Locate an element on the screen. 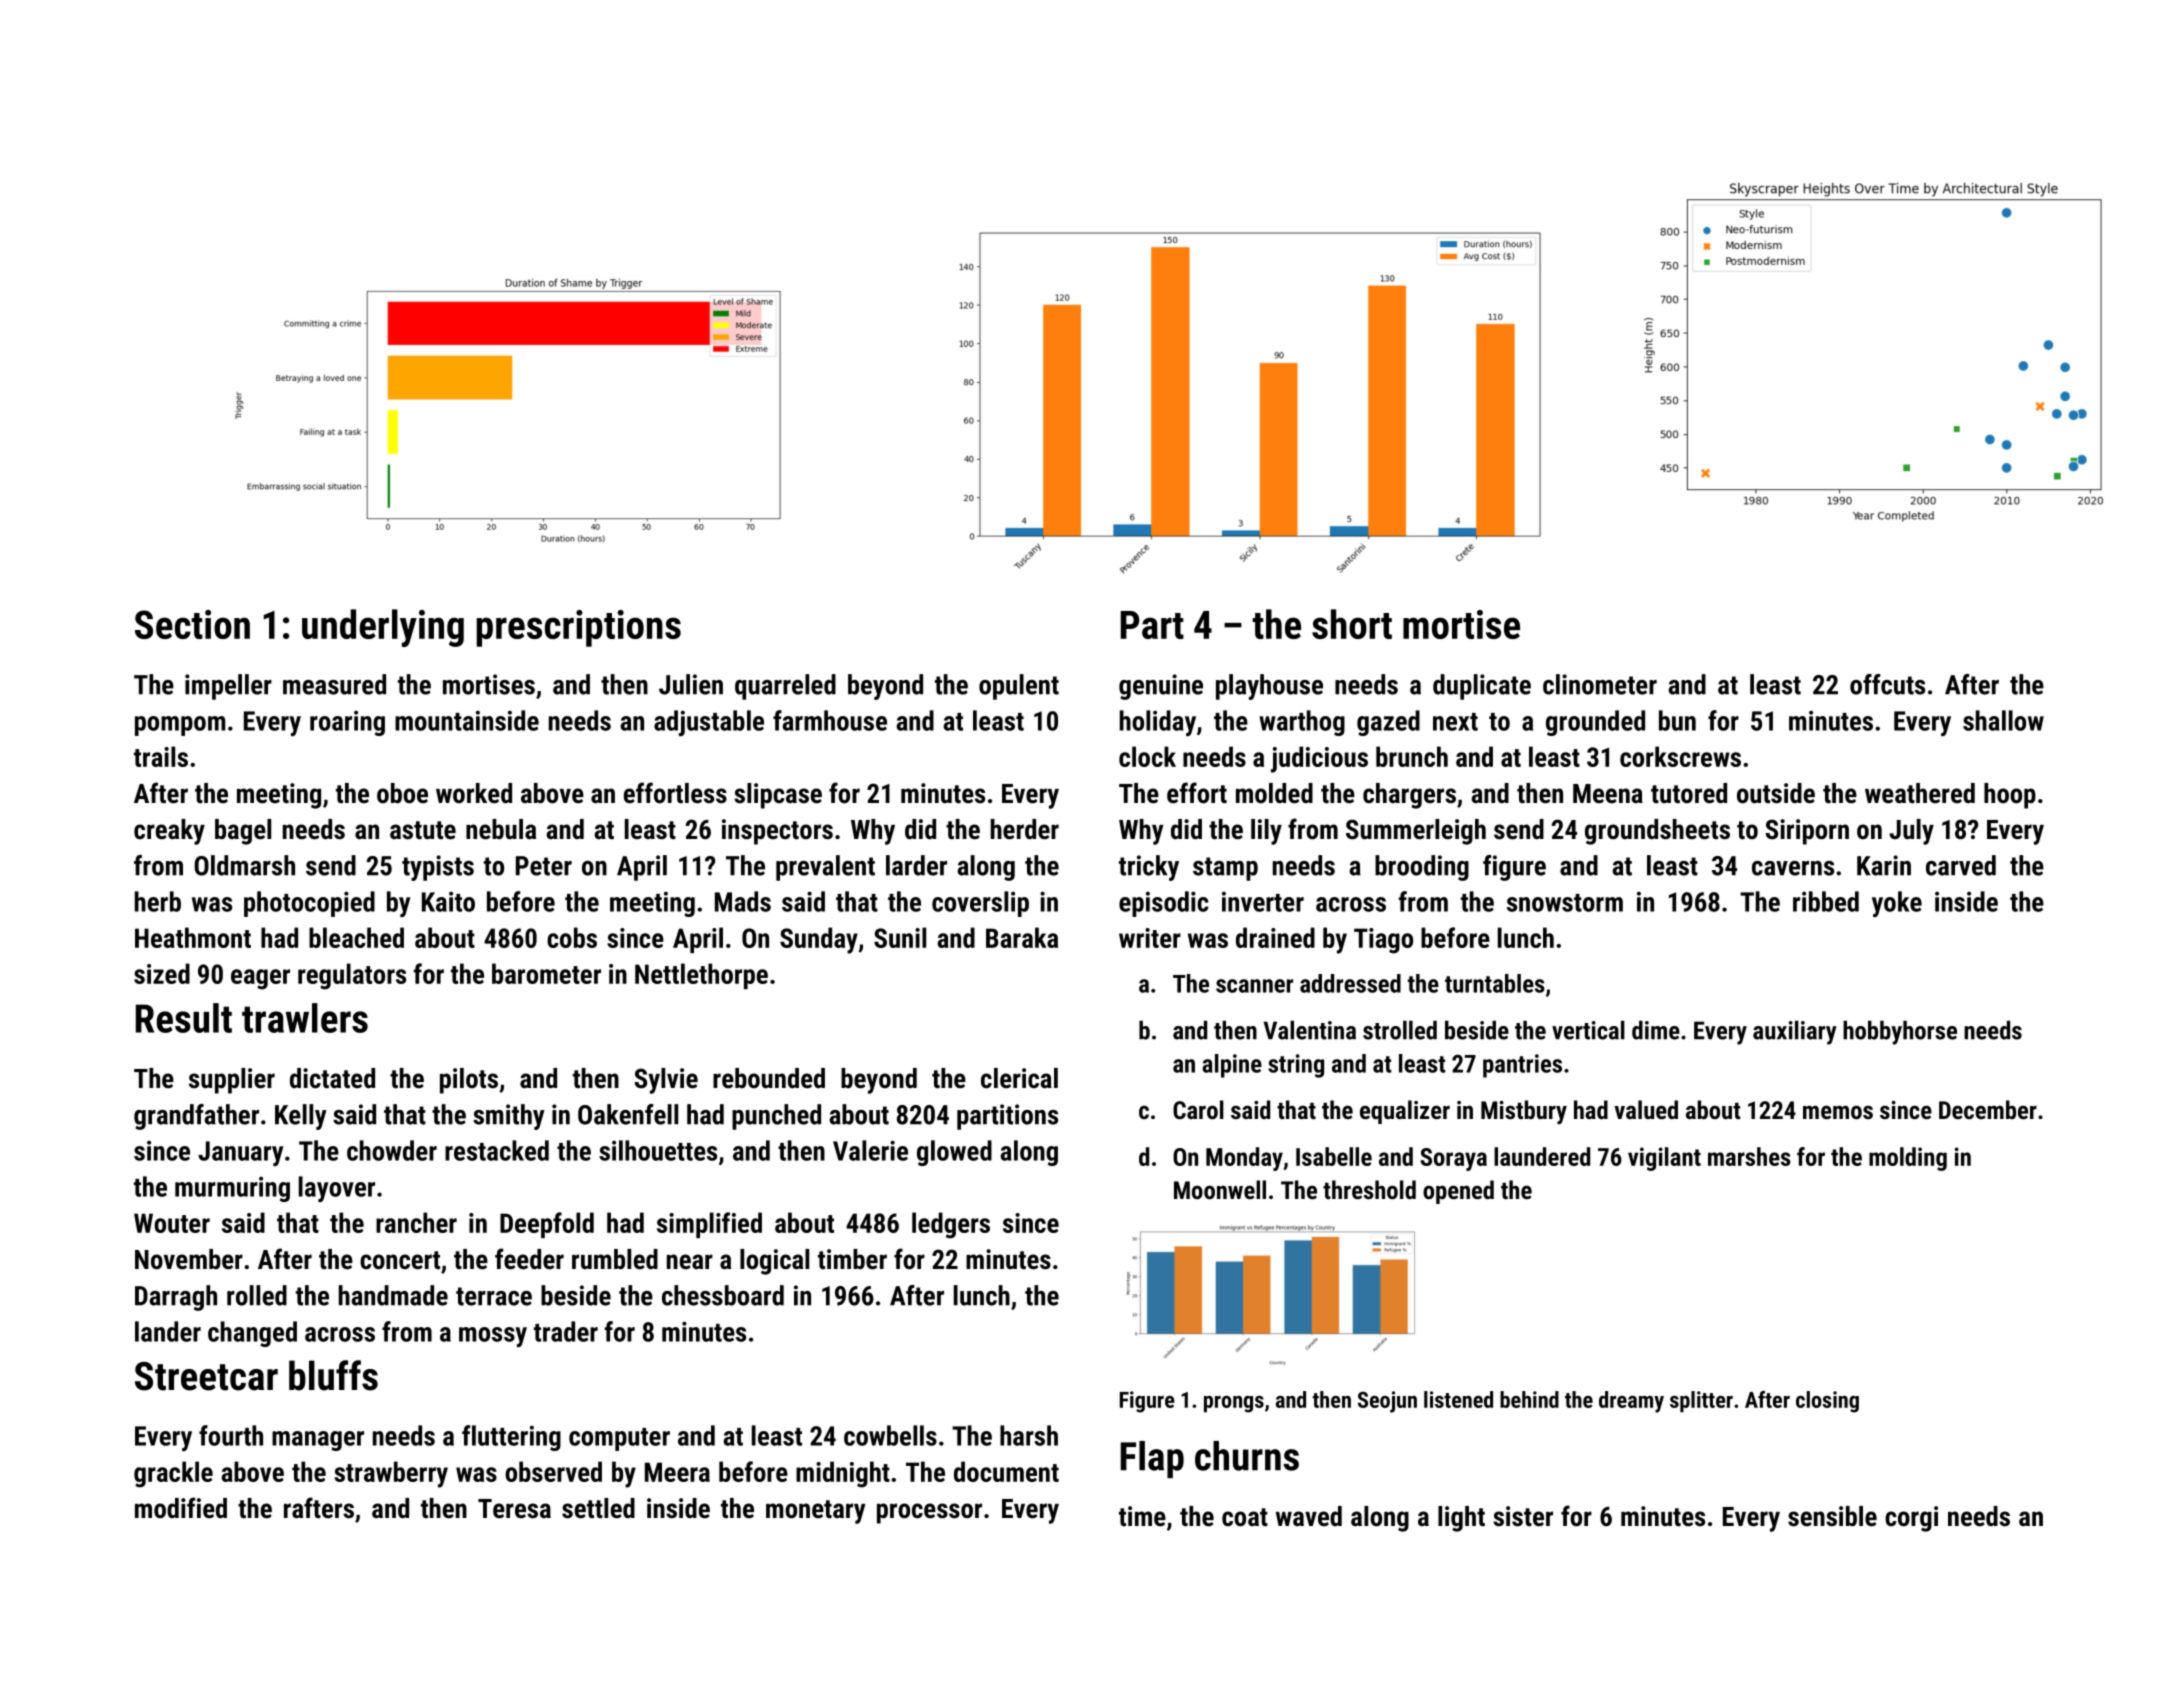  modified is located at coordinates (181, 1508).
